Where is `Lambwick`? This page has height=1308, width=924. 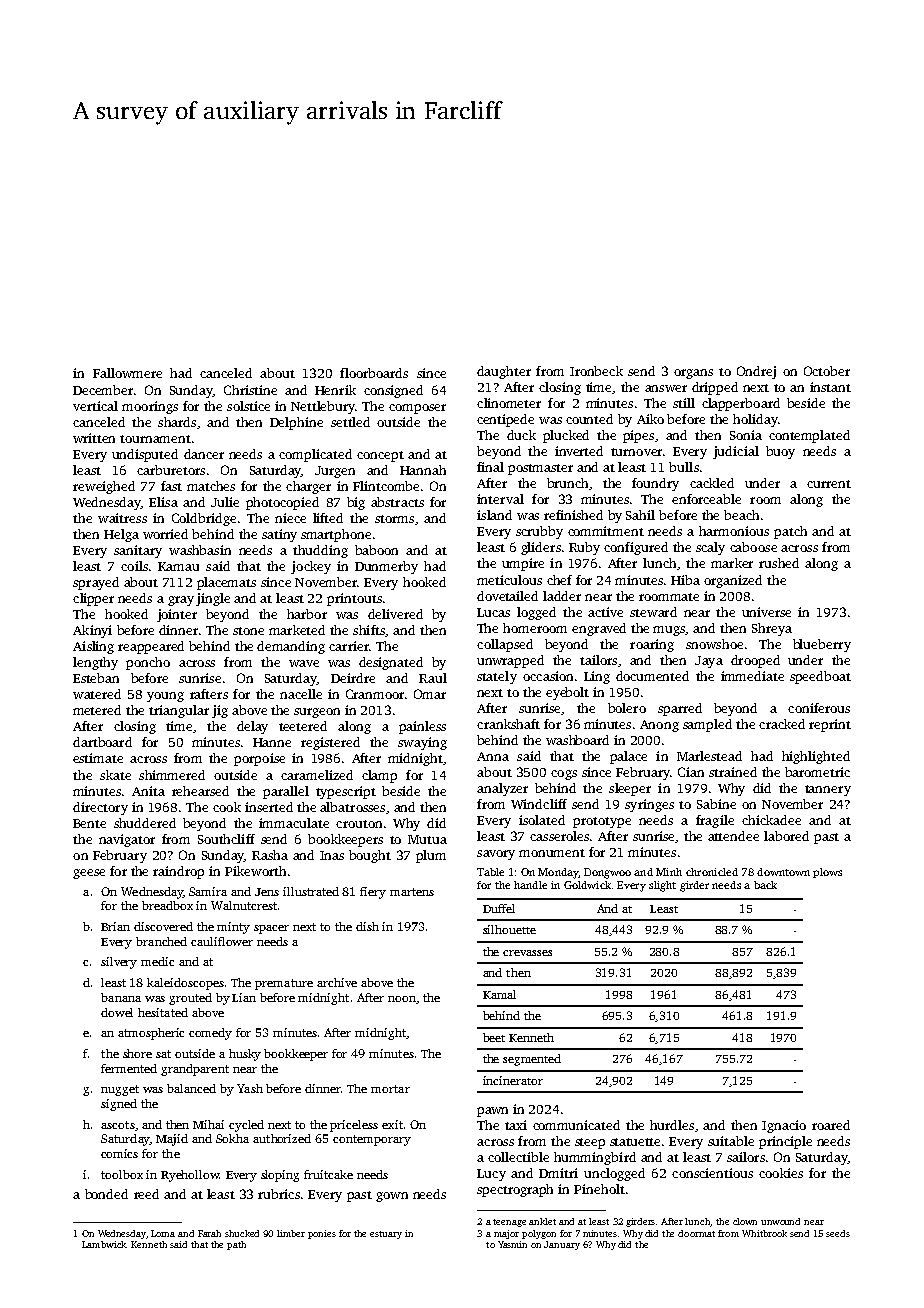
Lambwick is located at coordinates (104, 1244).
